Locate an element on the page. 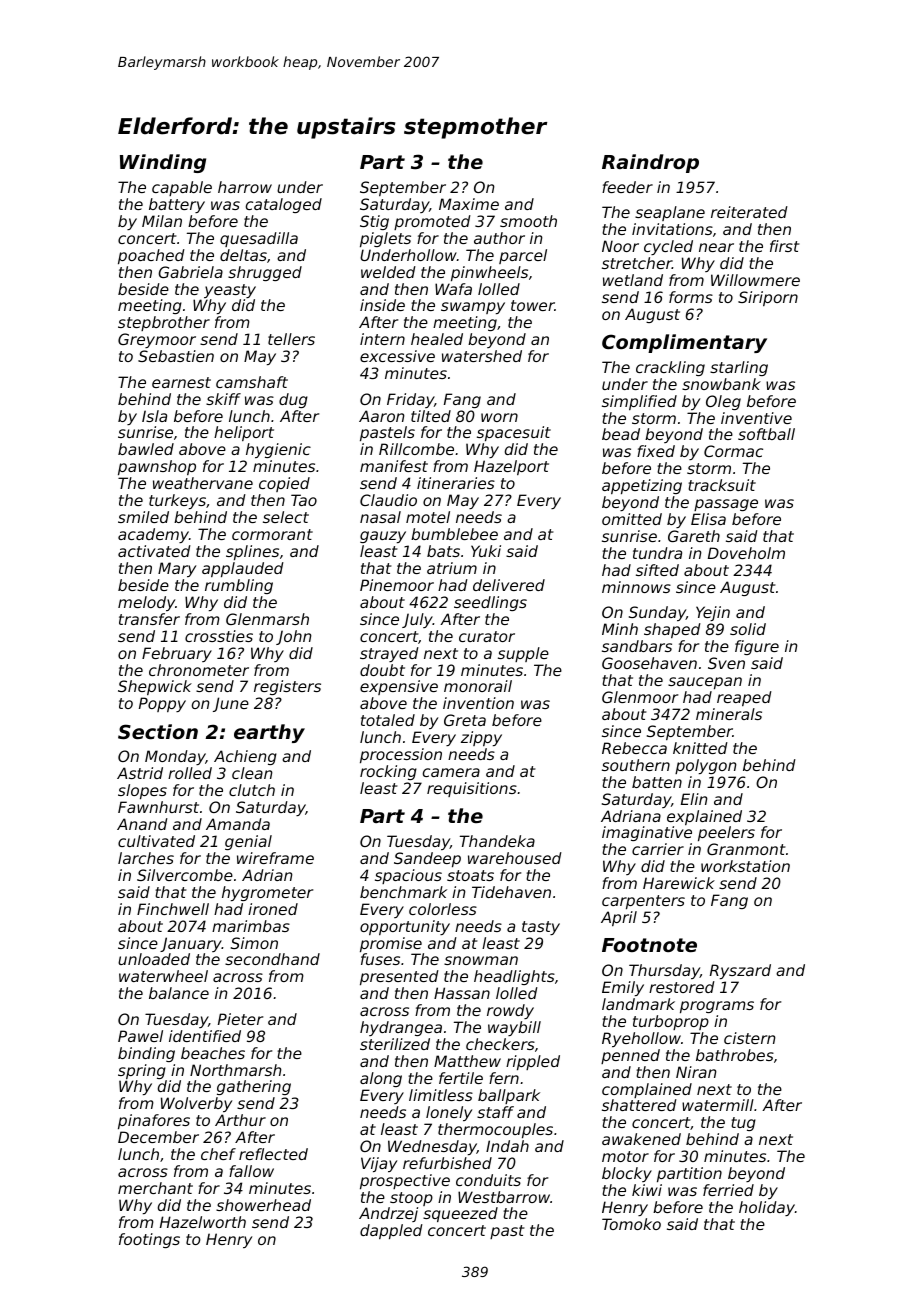 Image resolution: width=924 pixels, height=1308 pixels. chef is located at coordinates (218, 1154).
